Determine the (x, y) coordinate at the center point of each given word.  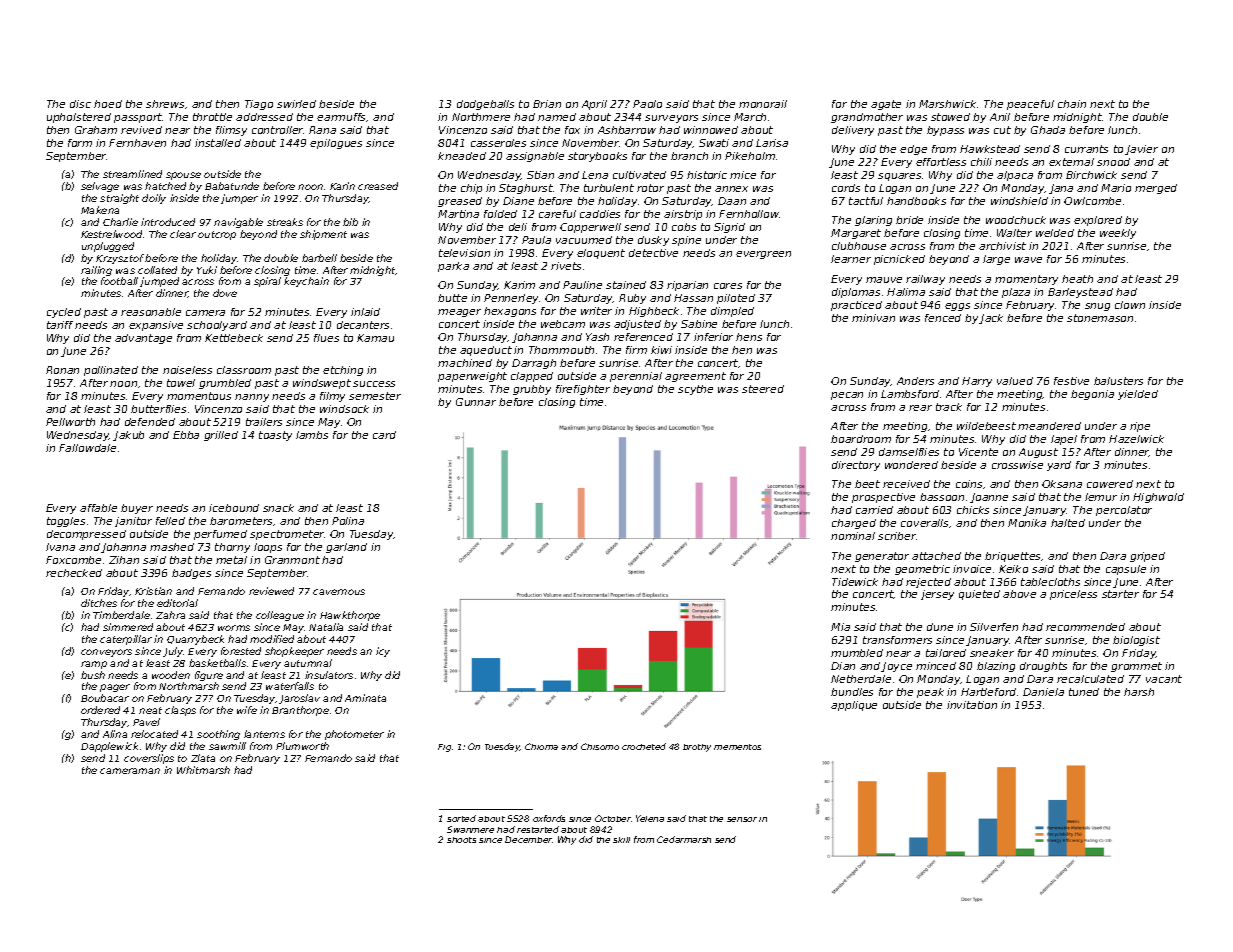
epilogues (336, 144)
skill (621, 840)
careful (557, 214)
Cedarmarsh (684, 839)
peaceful (1030, 105)
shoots (461, 840)
